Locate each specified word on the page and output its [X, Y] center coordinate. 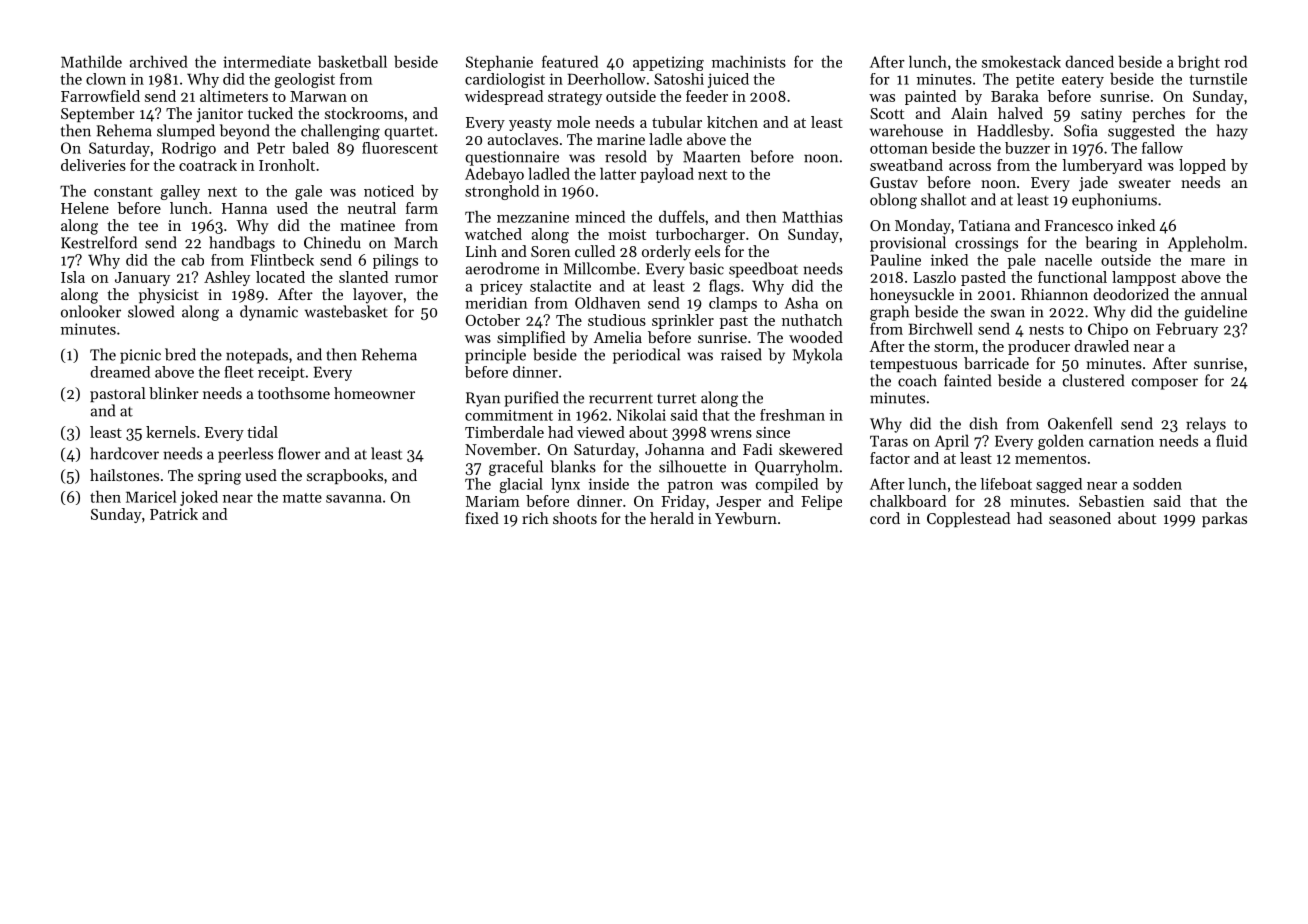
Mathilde [91, 61]
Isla [73, 277]
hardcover [124, 453]
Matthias [812, 216]
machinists [749, 61]
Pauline [896, 260]
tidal [262, 432]
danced [1089, 61]
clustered [1093, 380]
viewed [601, 432]
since [773, 432]
